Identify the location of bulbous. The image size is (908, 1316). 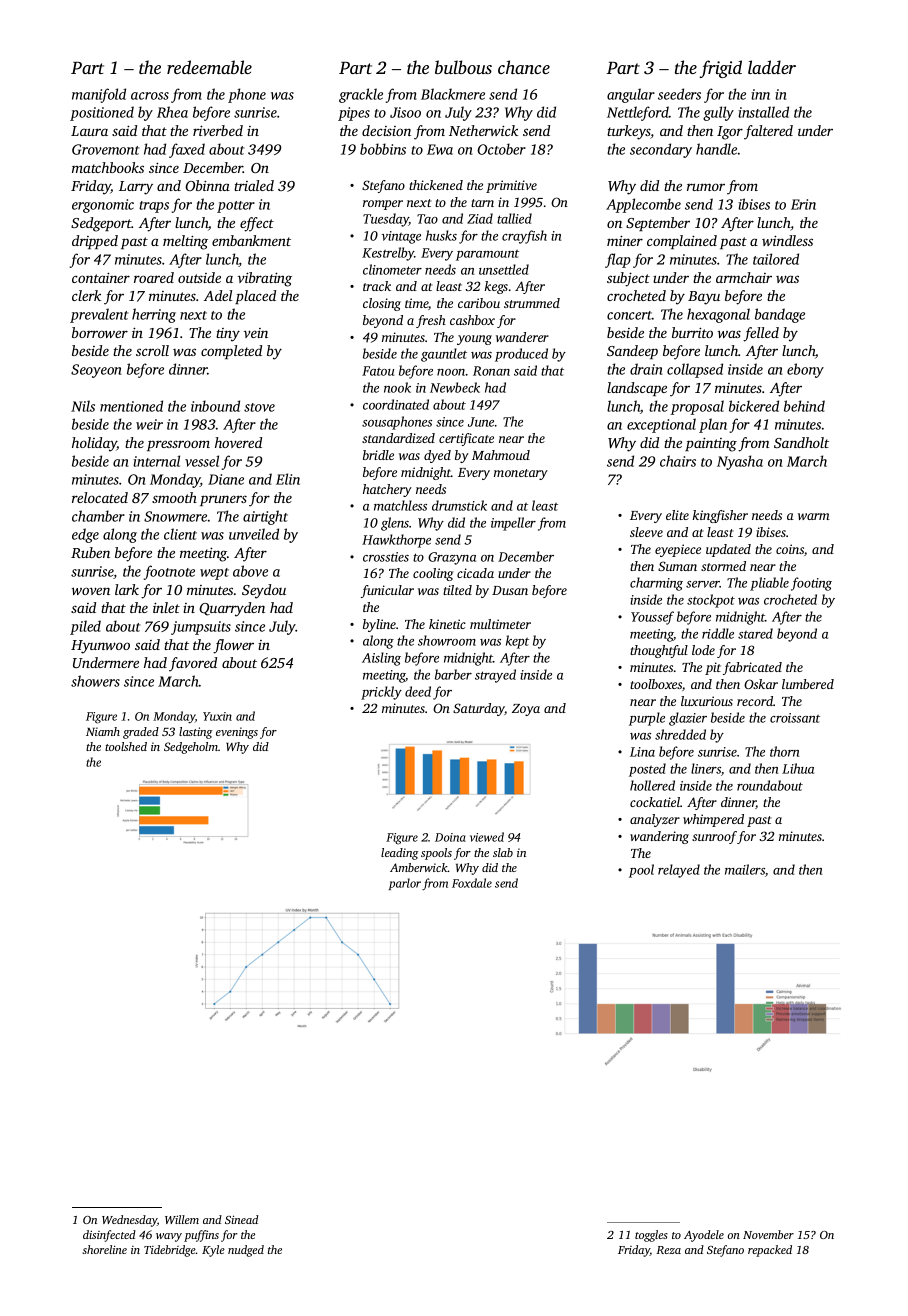
(463, 67).
